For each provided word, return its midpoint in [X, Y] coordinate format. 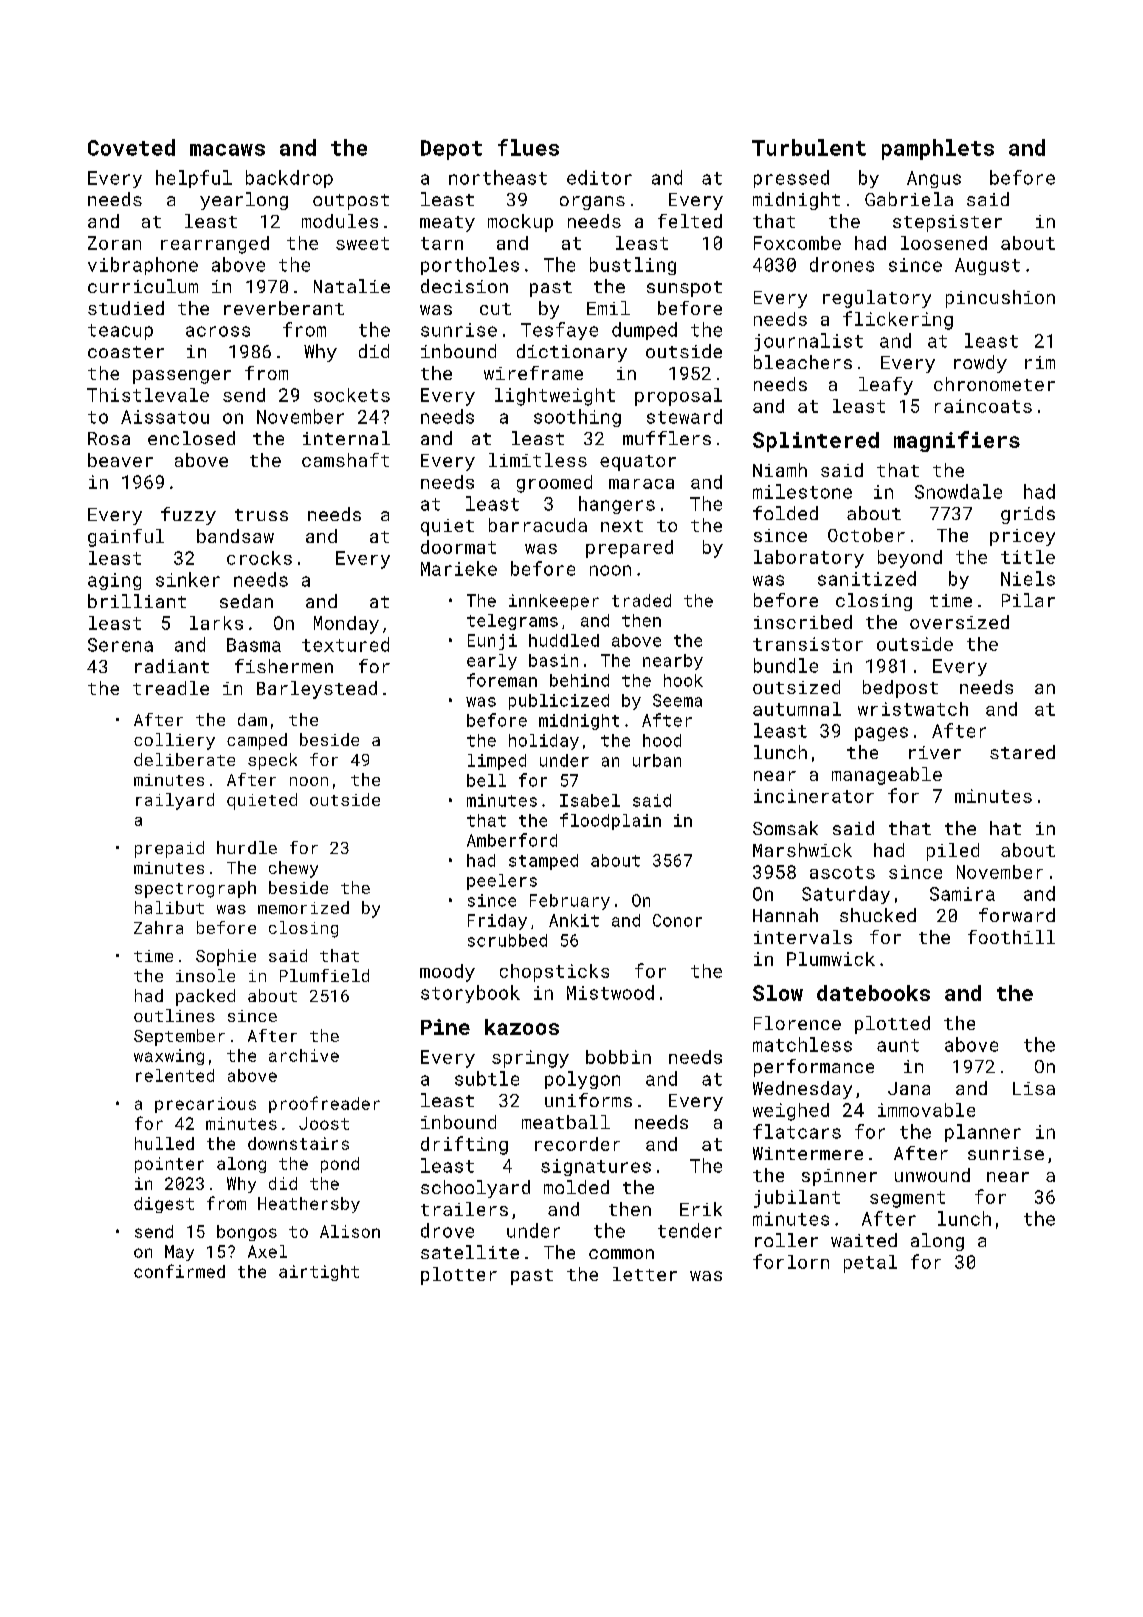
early [492, 662]
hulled [164, 1143]
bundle [786, 665]
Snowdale [958, 491]
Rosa [109, 438]
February [570, 902]
